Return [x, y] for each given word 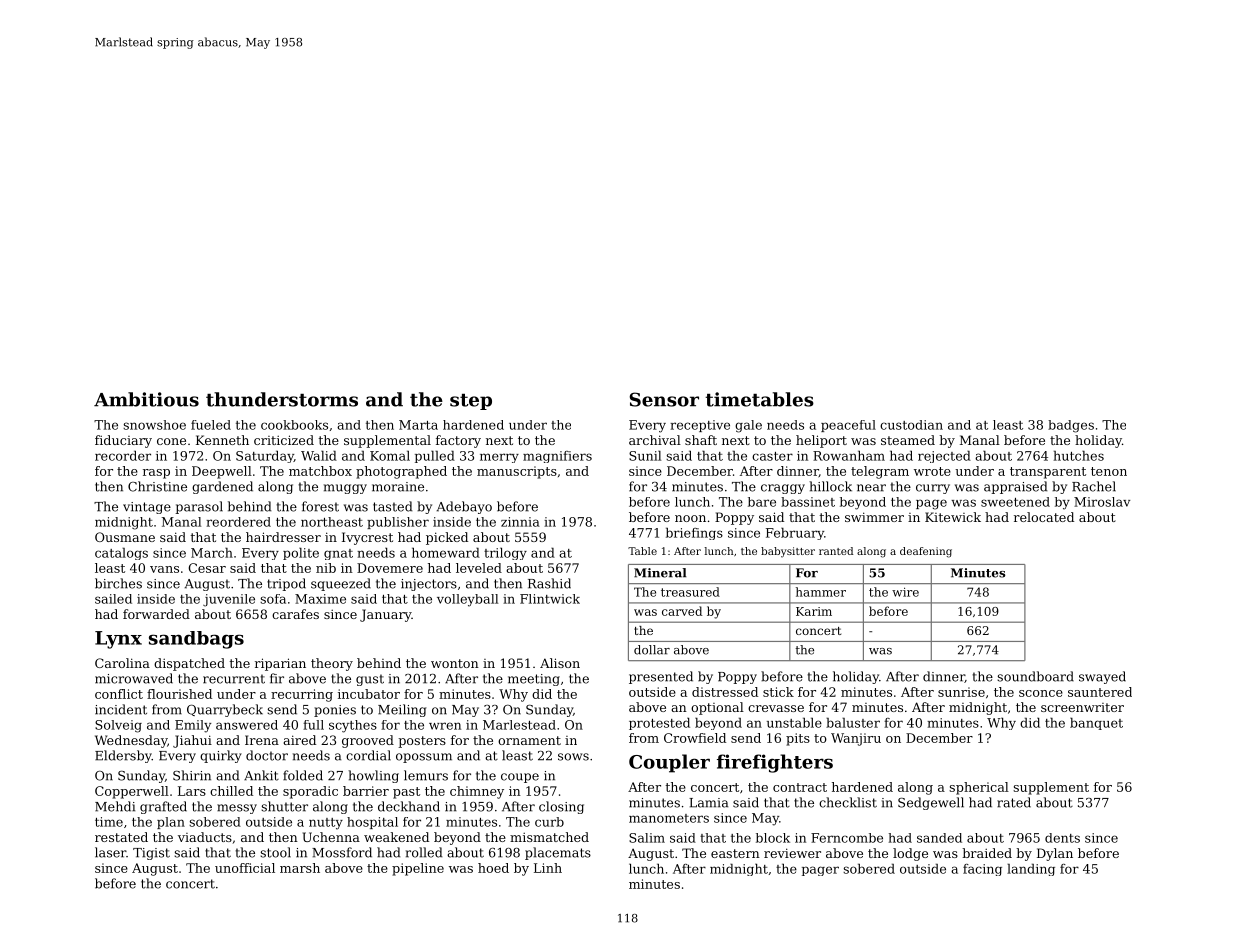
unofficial [245, 868]
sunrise [961, 692]
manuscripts [517, 472]
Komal [390, 455]
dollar [652, 650]
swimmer [874, 517]
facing [982, 870]
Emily [193, 726]
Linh [548, 868]
